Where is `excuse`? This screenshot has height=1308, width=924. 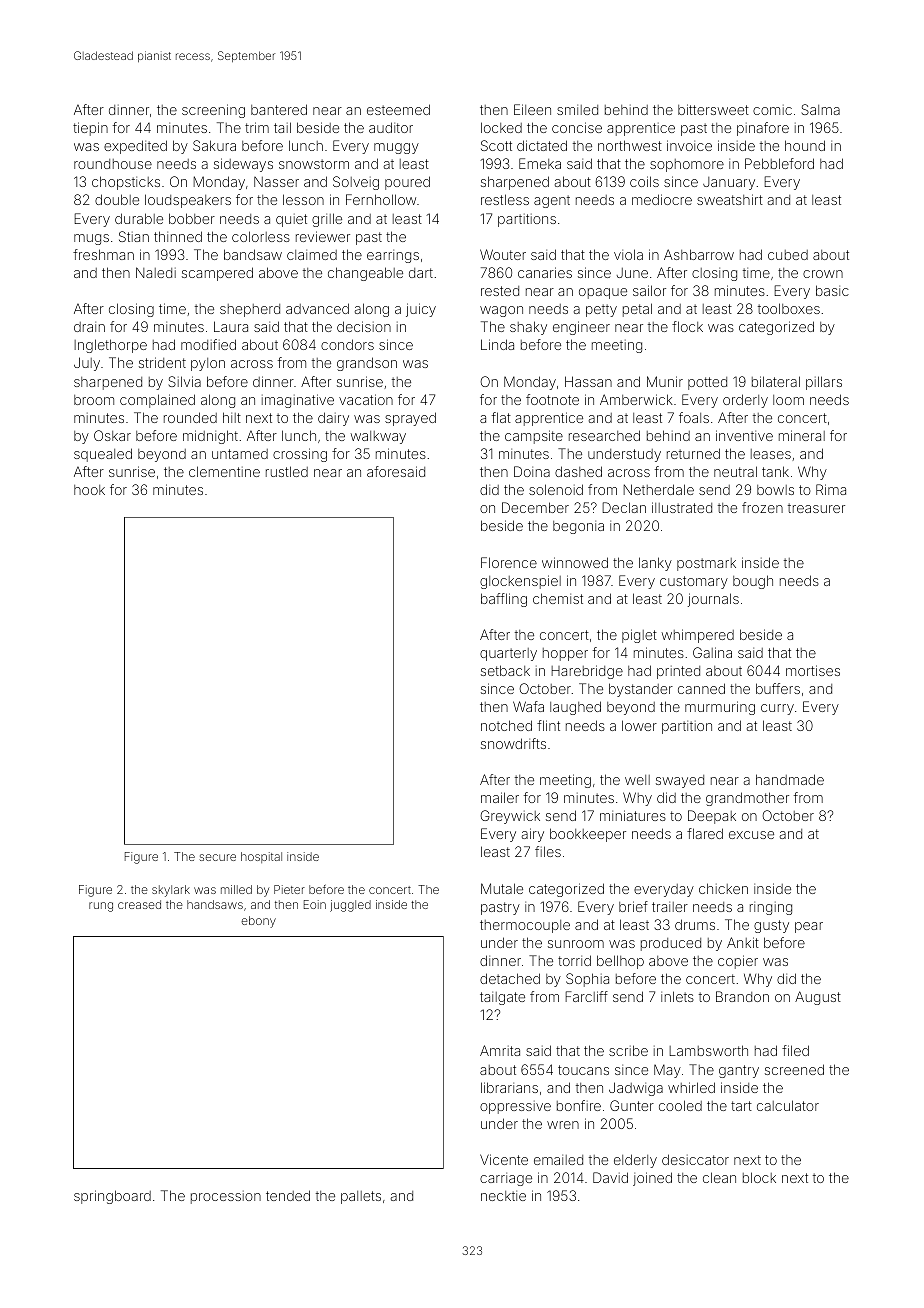
excuse is located at coordinates (751, 835).
